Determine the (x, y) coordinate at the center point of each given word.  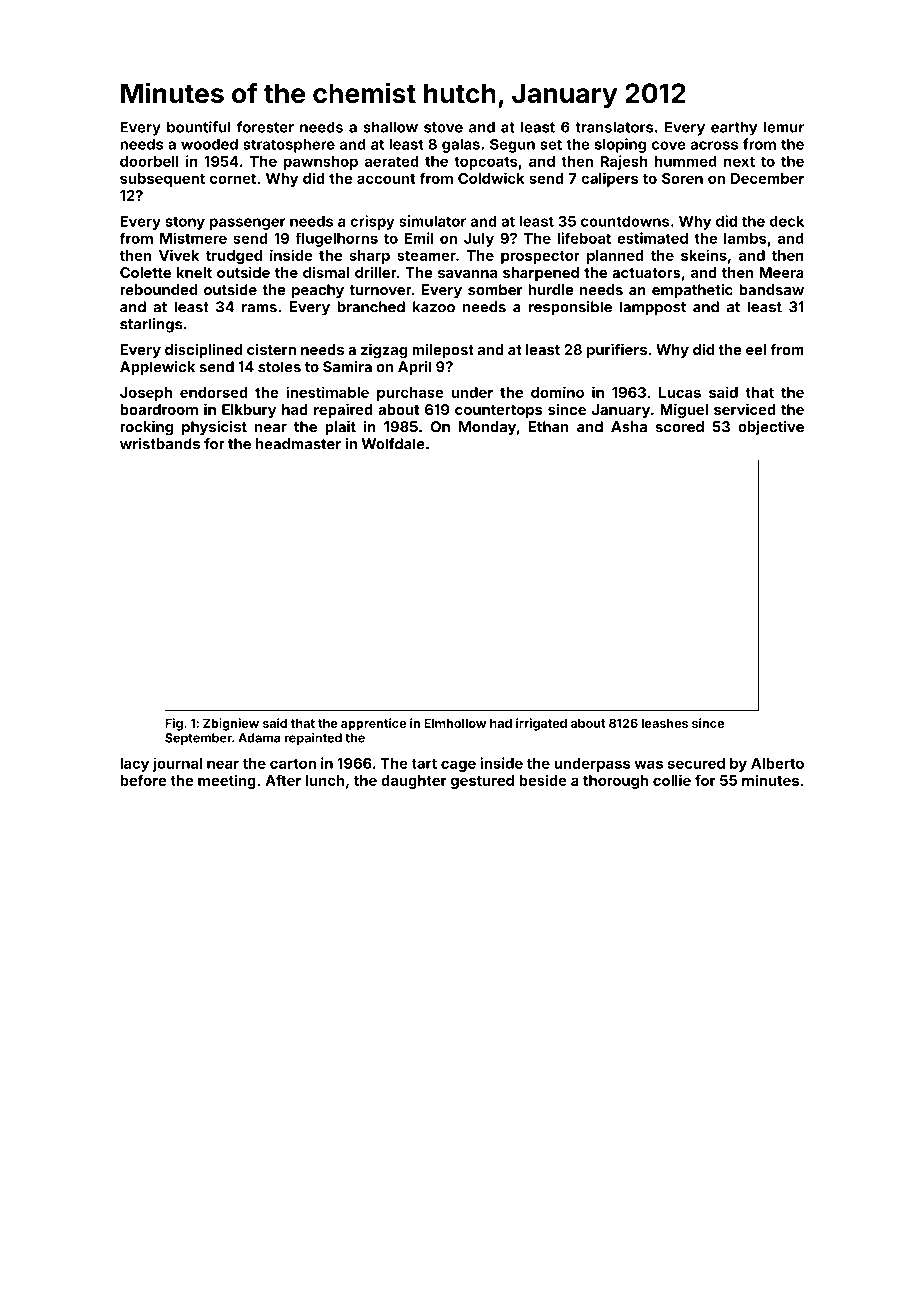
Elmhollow (455, 723)
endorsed (214, 392)
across (714, 145)
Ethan (549, 426)
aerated (392, 161)
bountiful (199, 127)
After (283, 780)
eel (756, 349)
